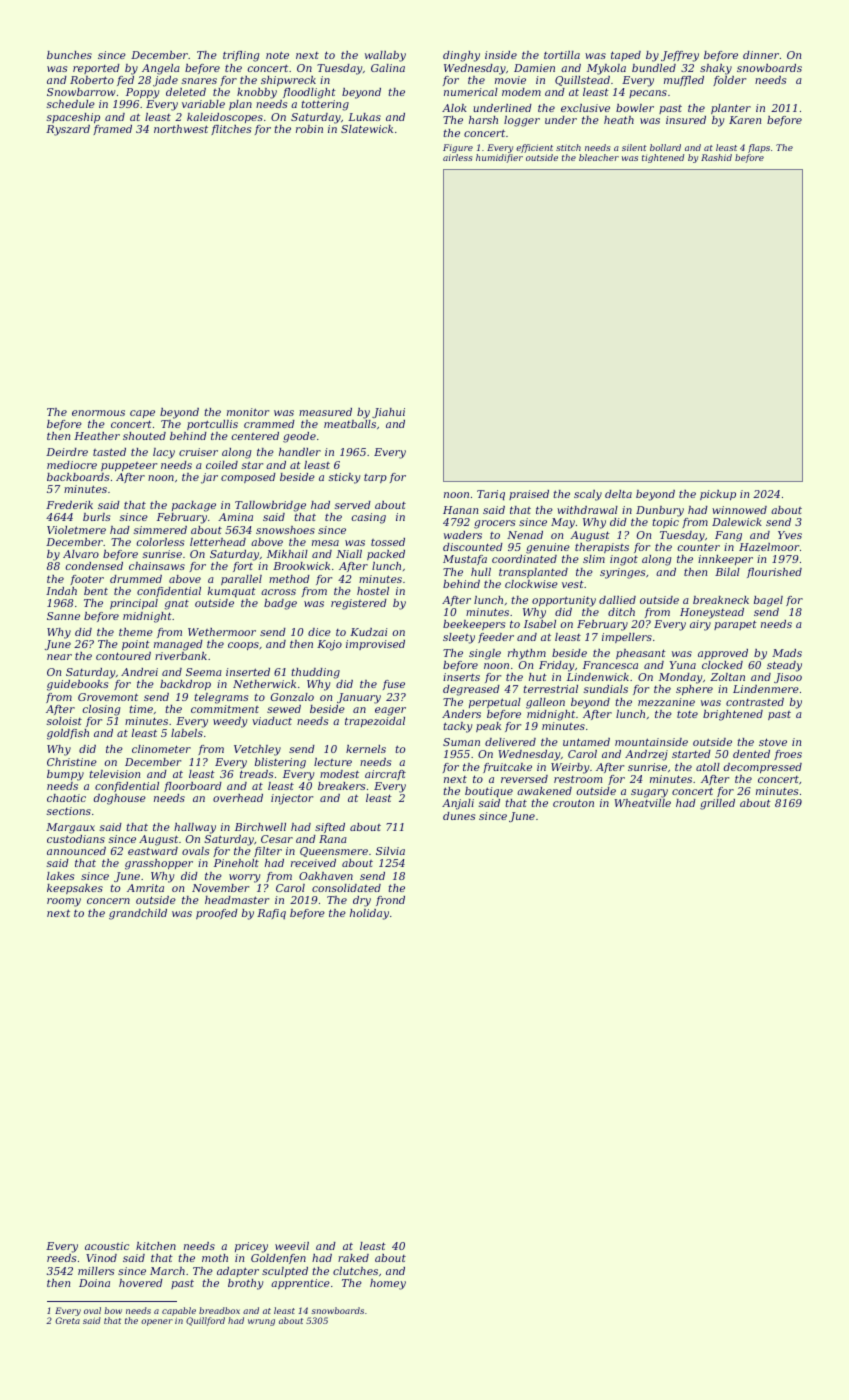 This page has height=1400, width=849. What do you see at coordinates (717, 804) in the page?
I see `grilled` at bounding box center [717, 804].
